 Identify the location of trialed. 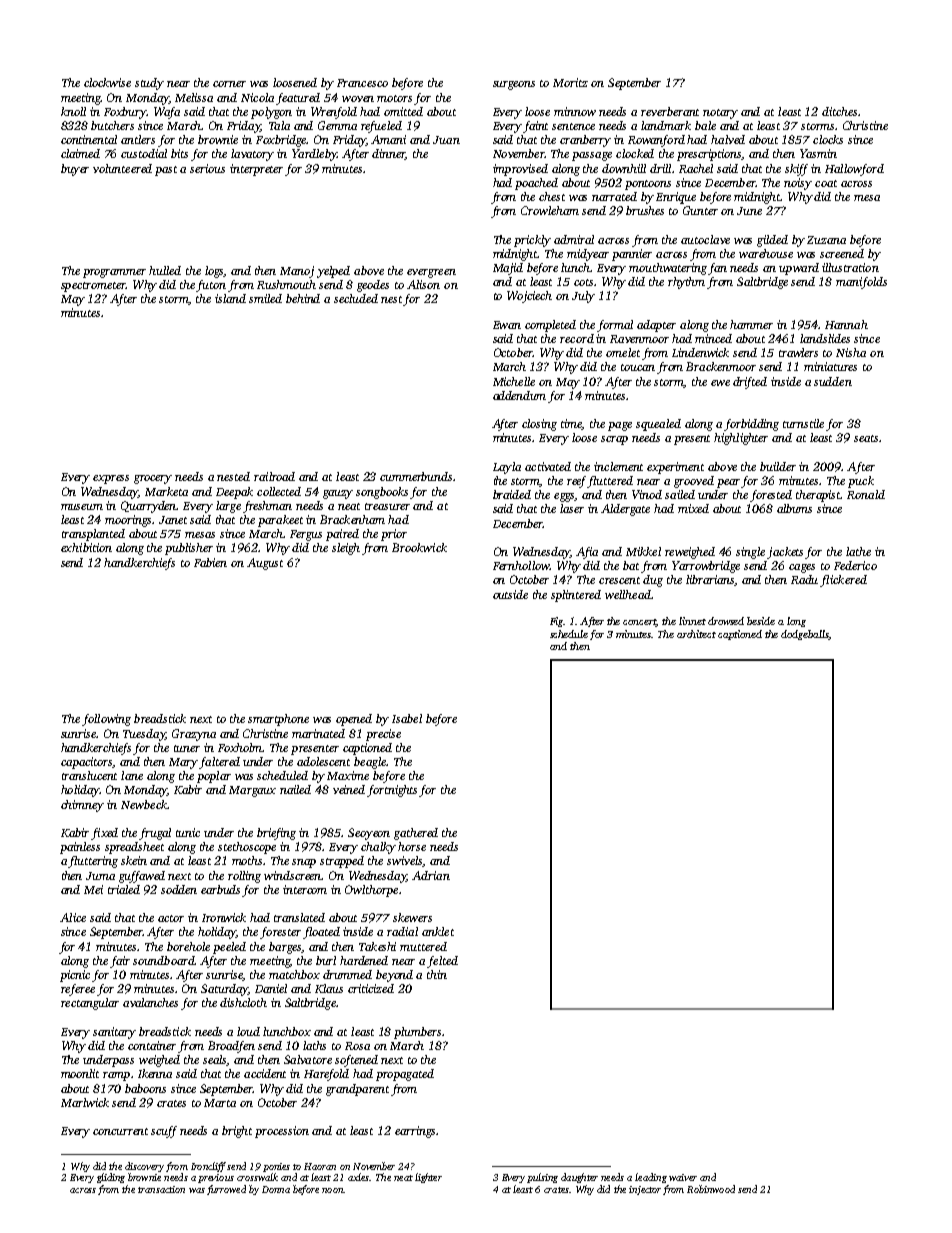
(124, 889).
